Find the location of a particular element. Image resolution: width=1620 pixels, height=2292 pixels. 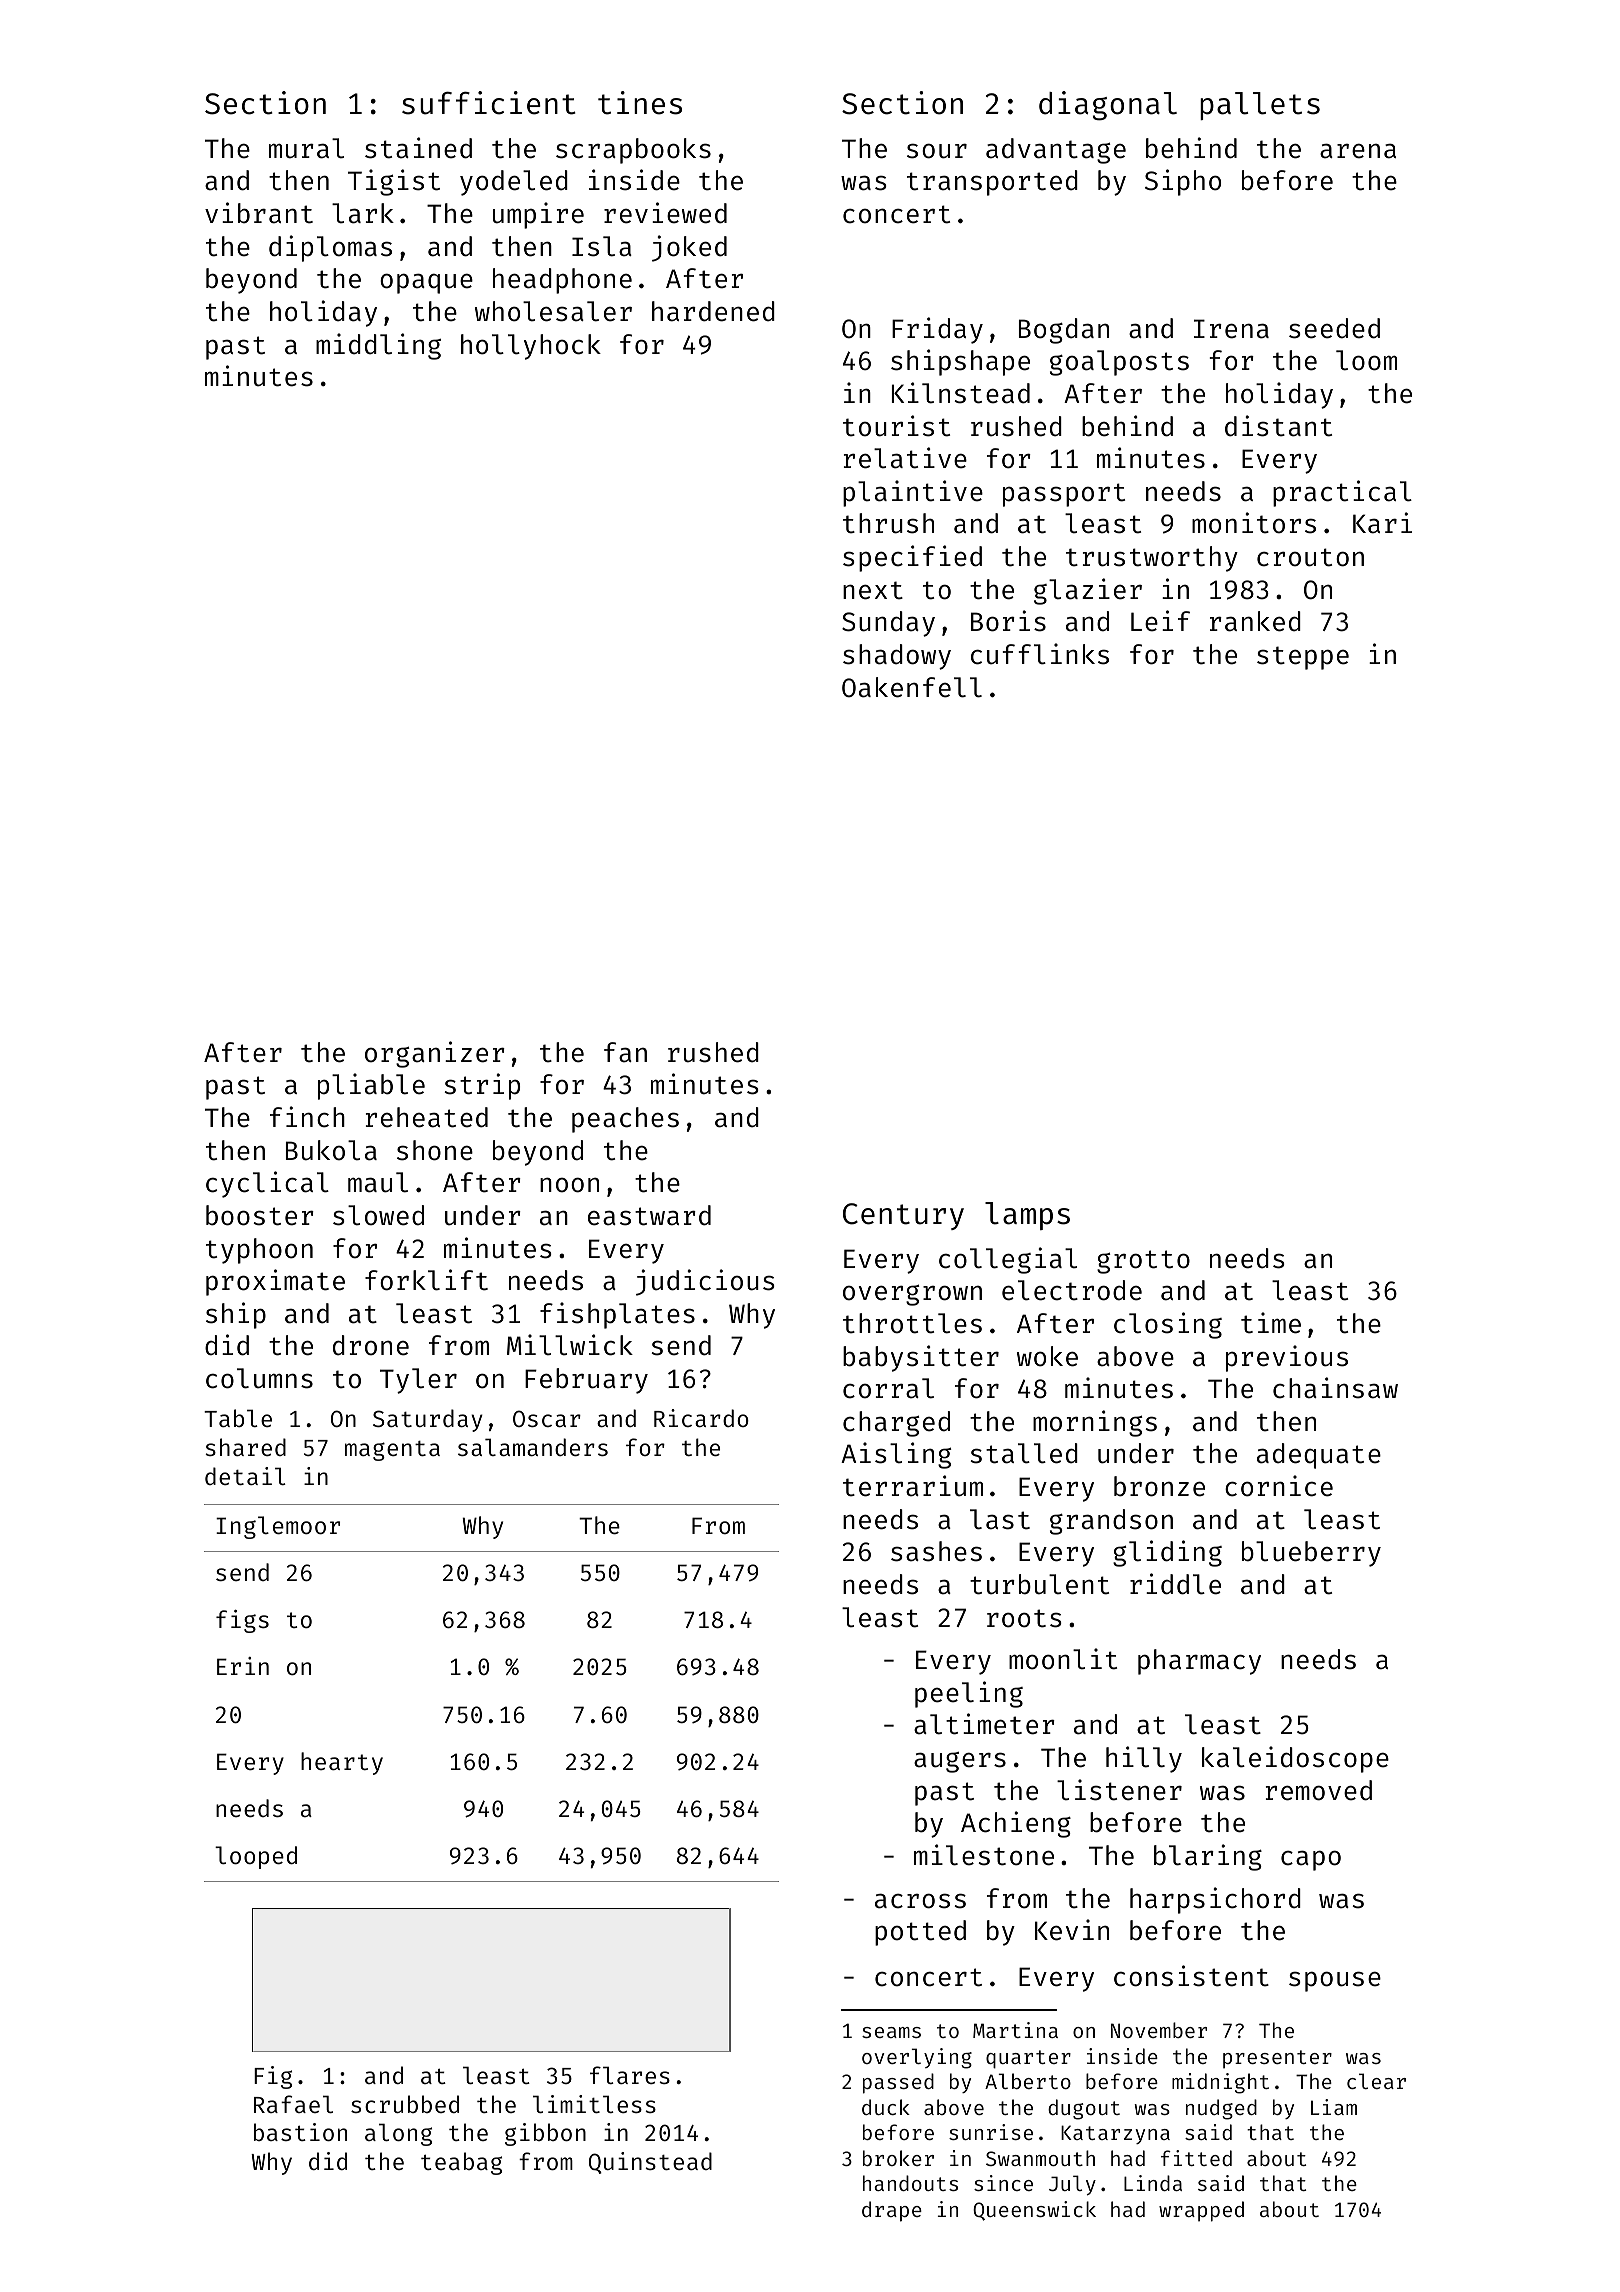

arena is located at coordinates (1358, 151).
